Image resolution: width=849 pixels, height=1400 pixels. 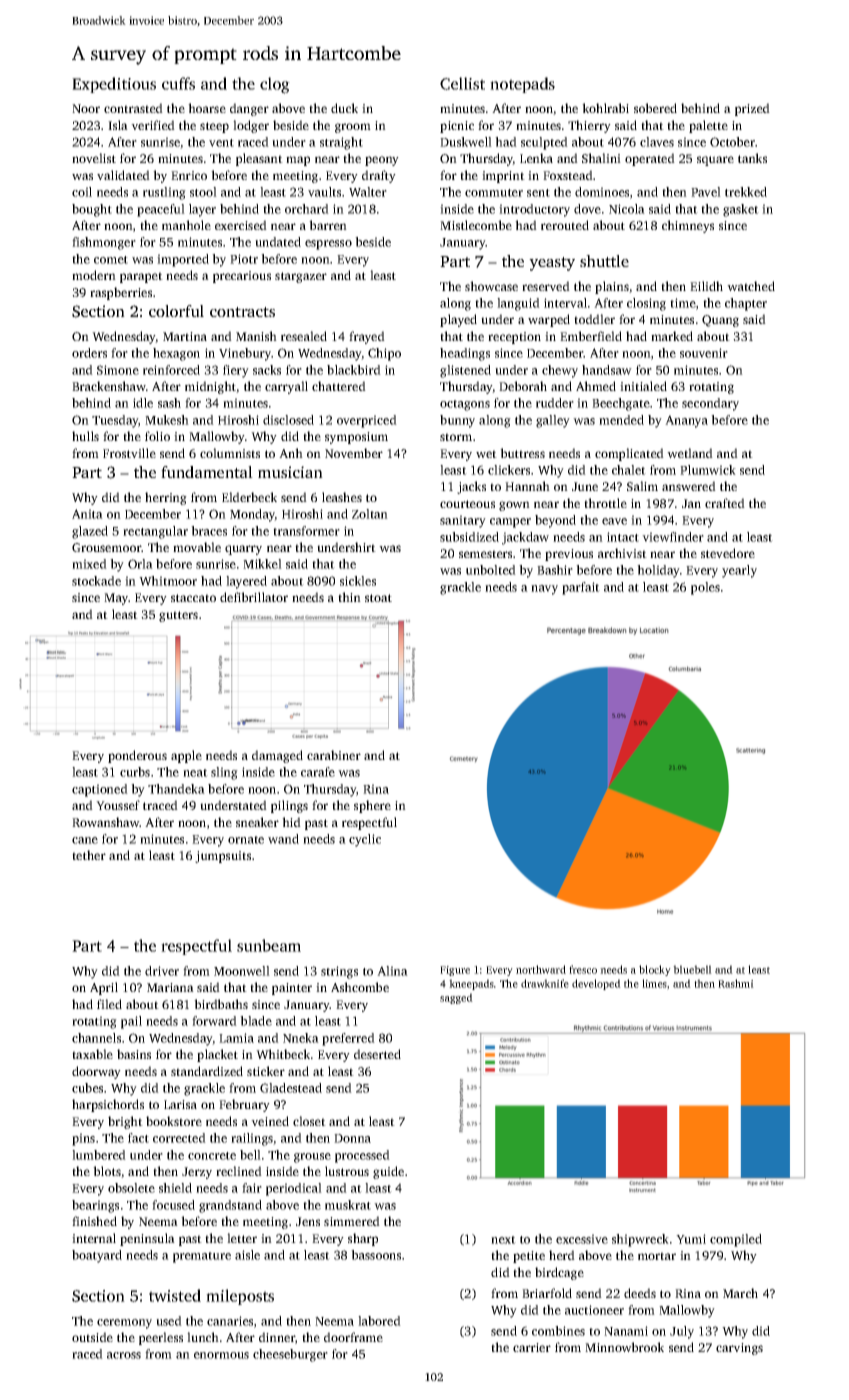 I want to click on limes, so click(x=654, y=983).
